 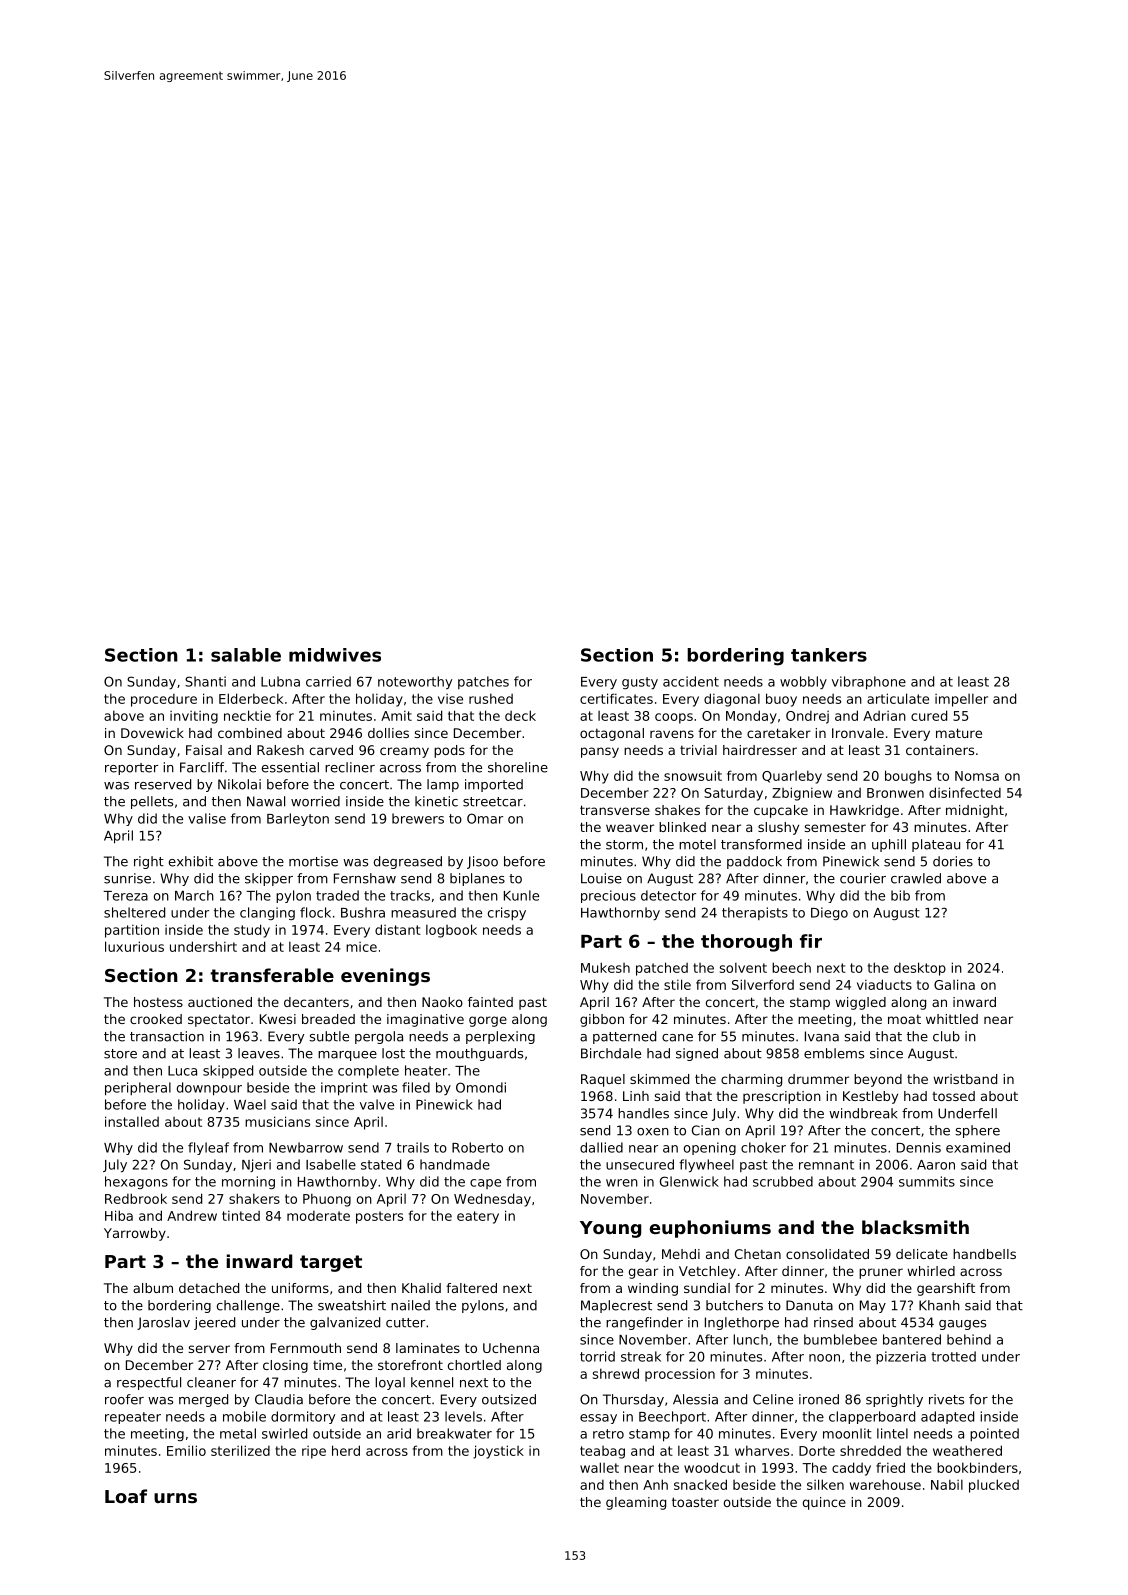 What do you see at coordinates (191, 861) in the page?
I see `exhibit` at bounding box center [191, 861].
